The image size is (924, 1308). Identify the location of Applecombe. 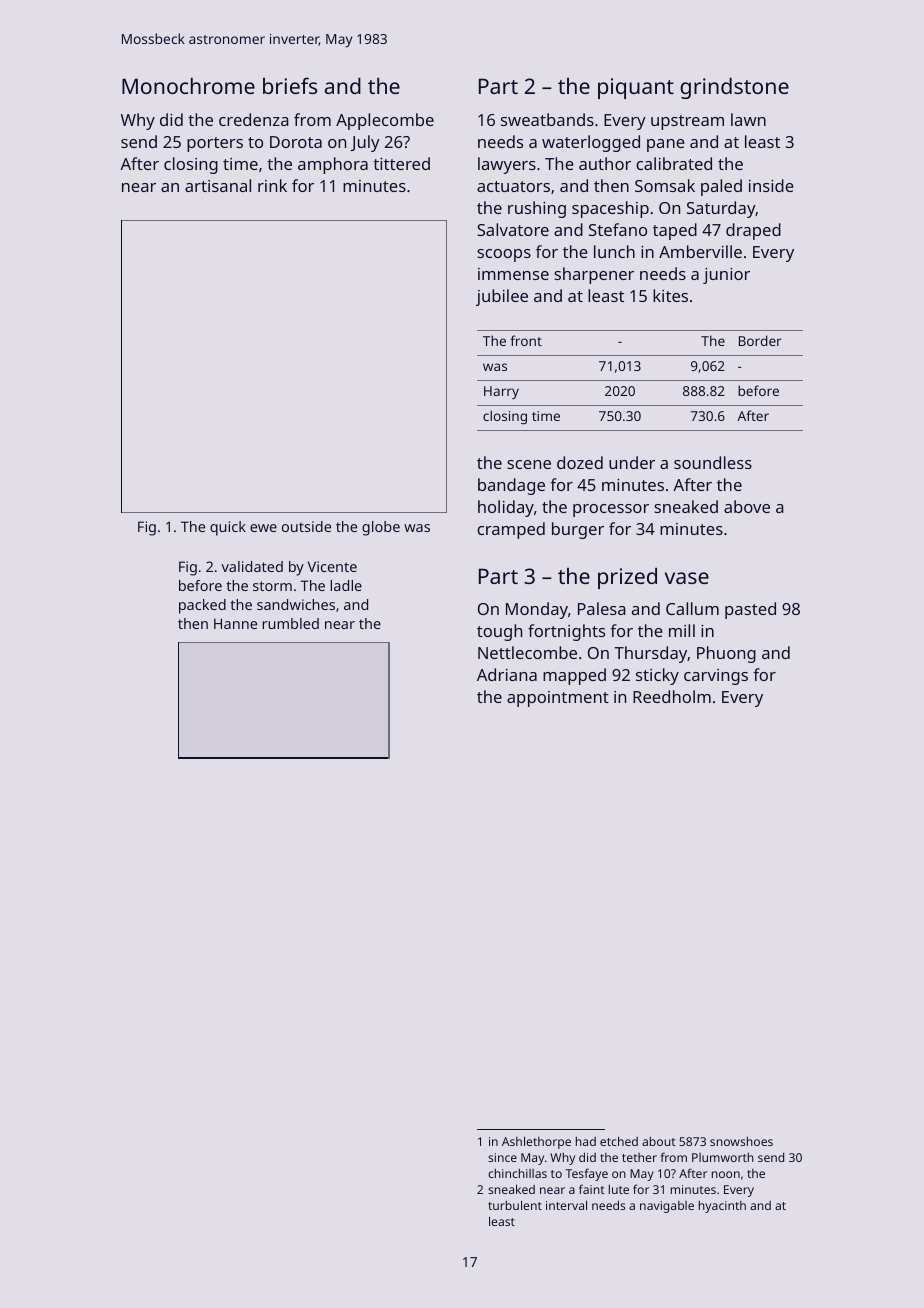
(385, 121).
